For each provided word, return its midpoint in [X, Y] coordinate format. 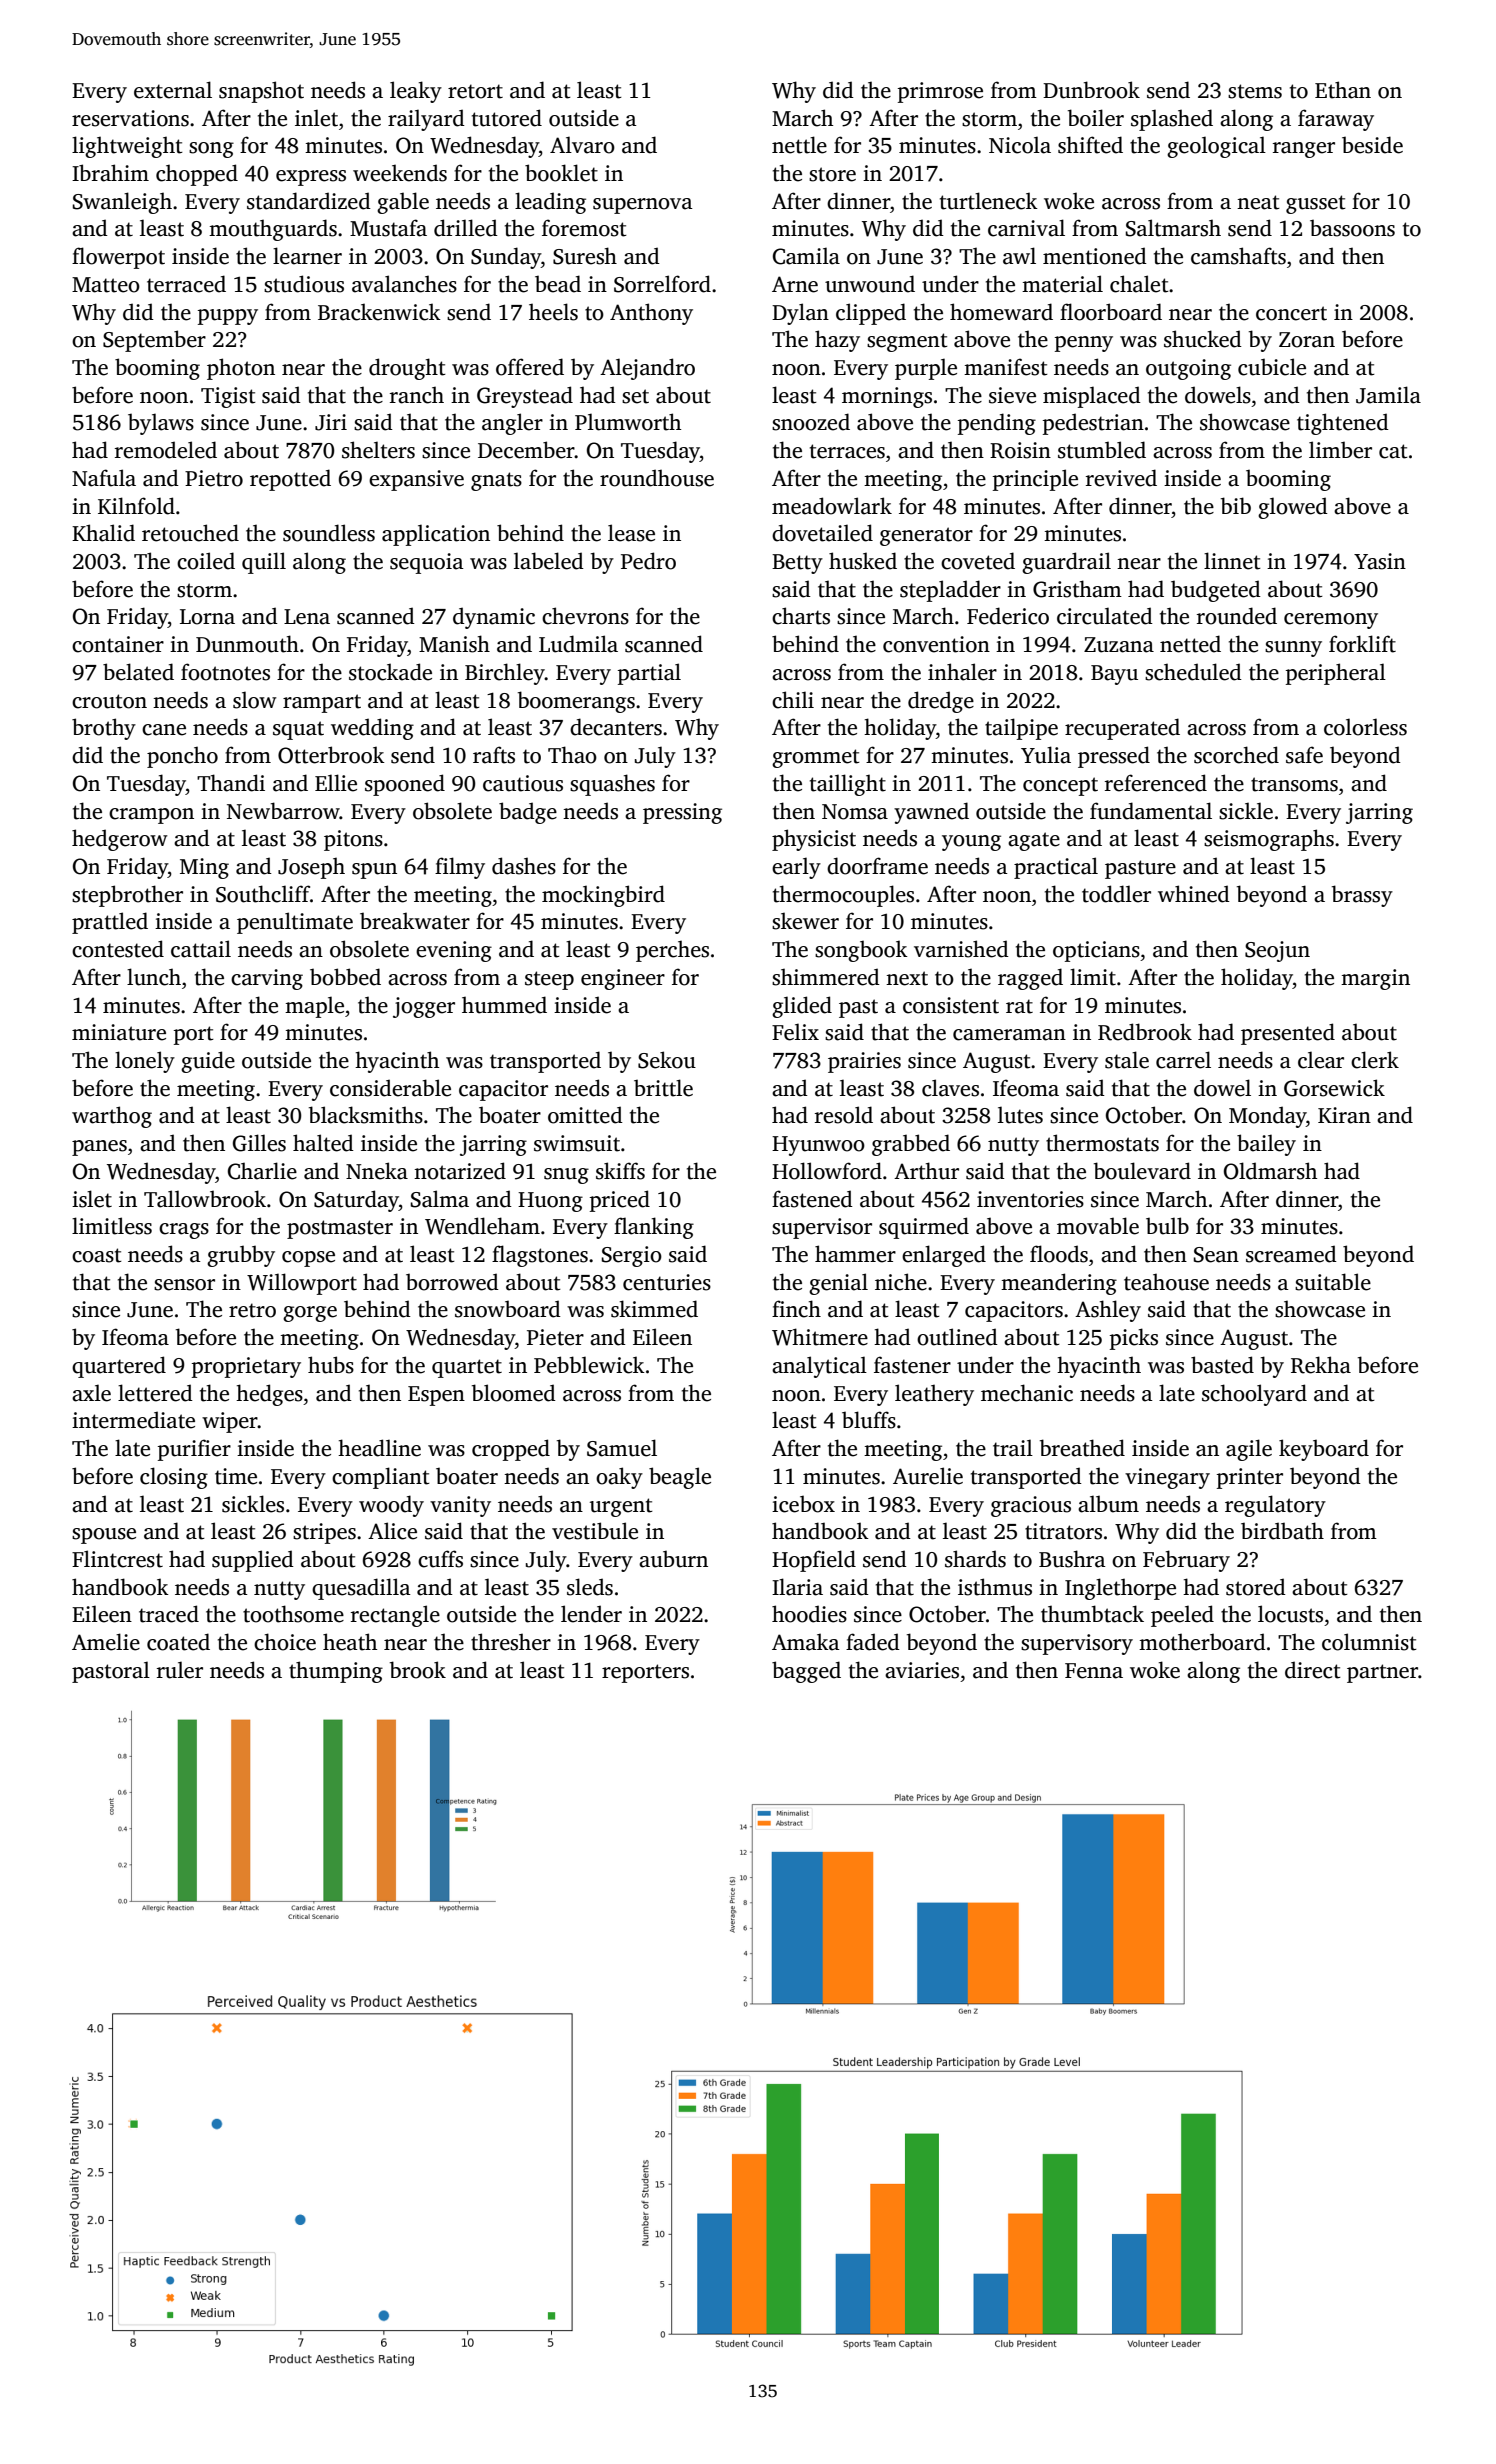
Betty [797, 564]
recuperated [1122, 729]
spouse [104, 1536]
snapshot [261, 92]
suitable [1333, 1282]
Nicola [1020, 145]
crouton [109, 701]
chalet [1139, 284]
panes [99, 1148]
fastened [812, 1199]
